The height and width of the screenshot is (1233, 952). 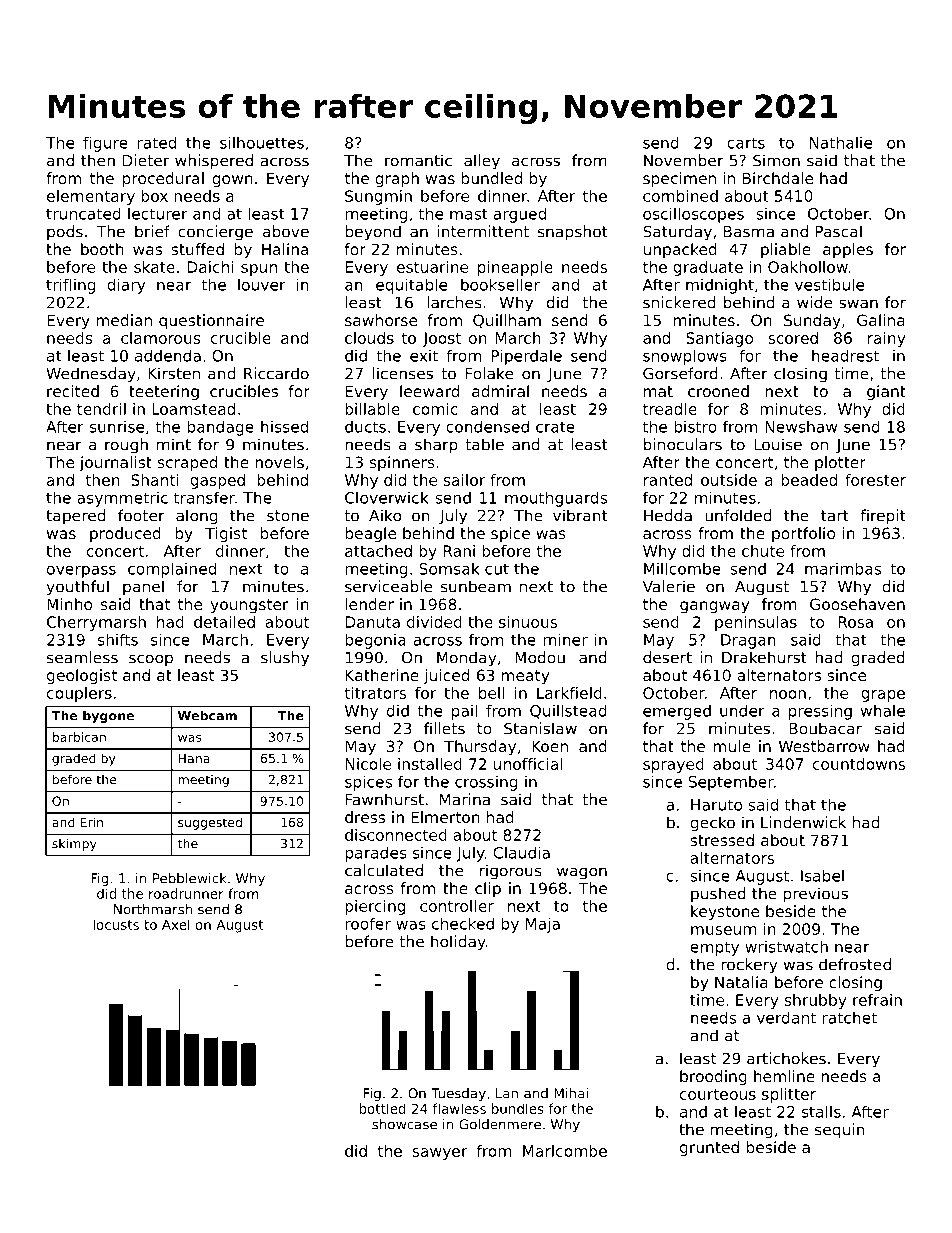 I want to click on Elmerton, so click(x=445, y=817).
